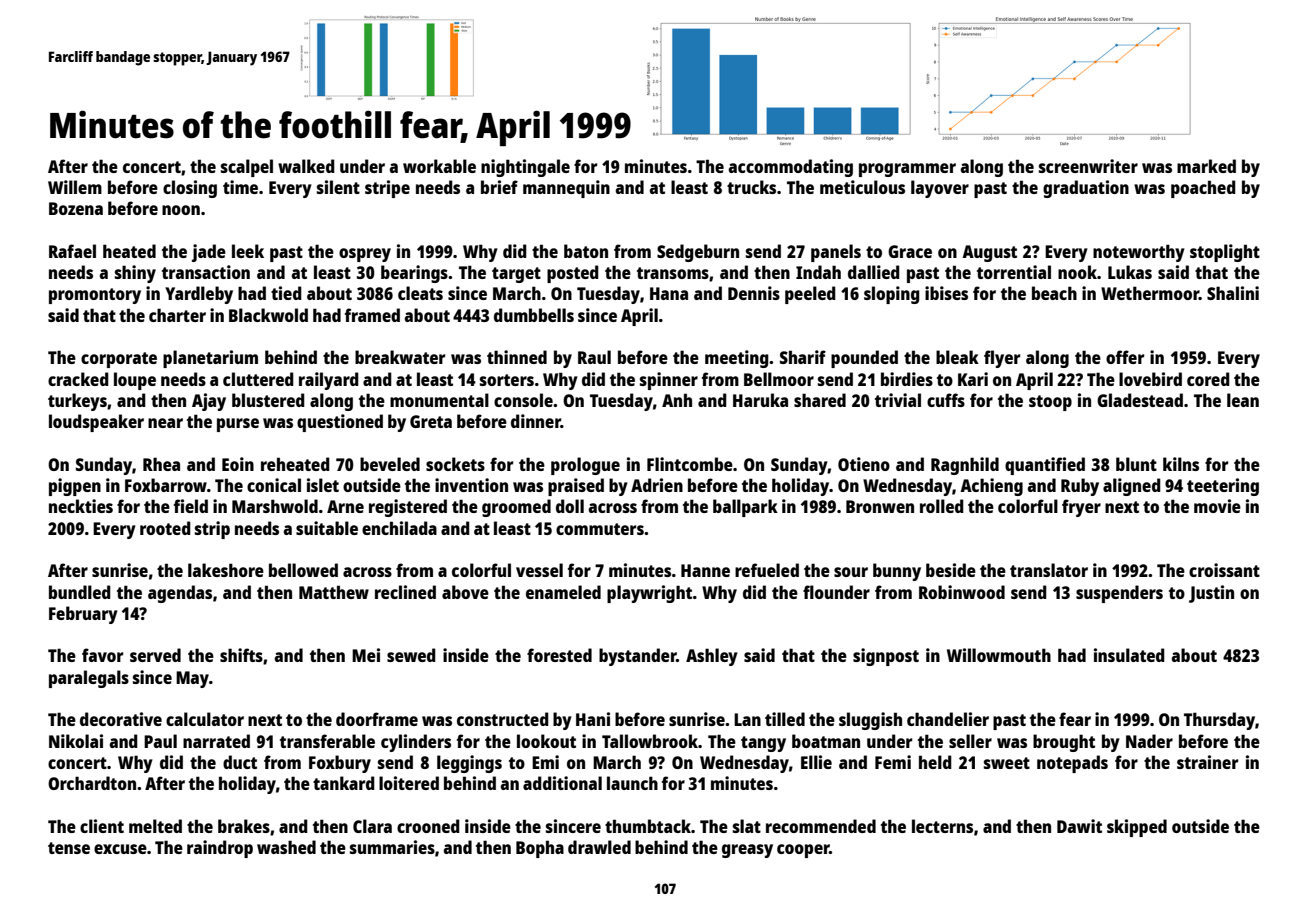 The width and height of the image is (1308, 924). What do you see at coordinates (669, 293) in the image?
I see `Hana` at bounding box center [669, 293].
